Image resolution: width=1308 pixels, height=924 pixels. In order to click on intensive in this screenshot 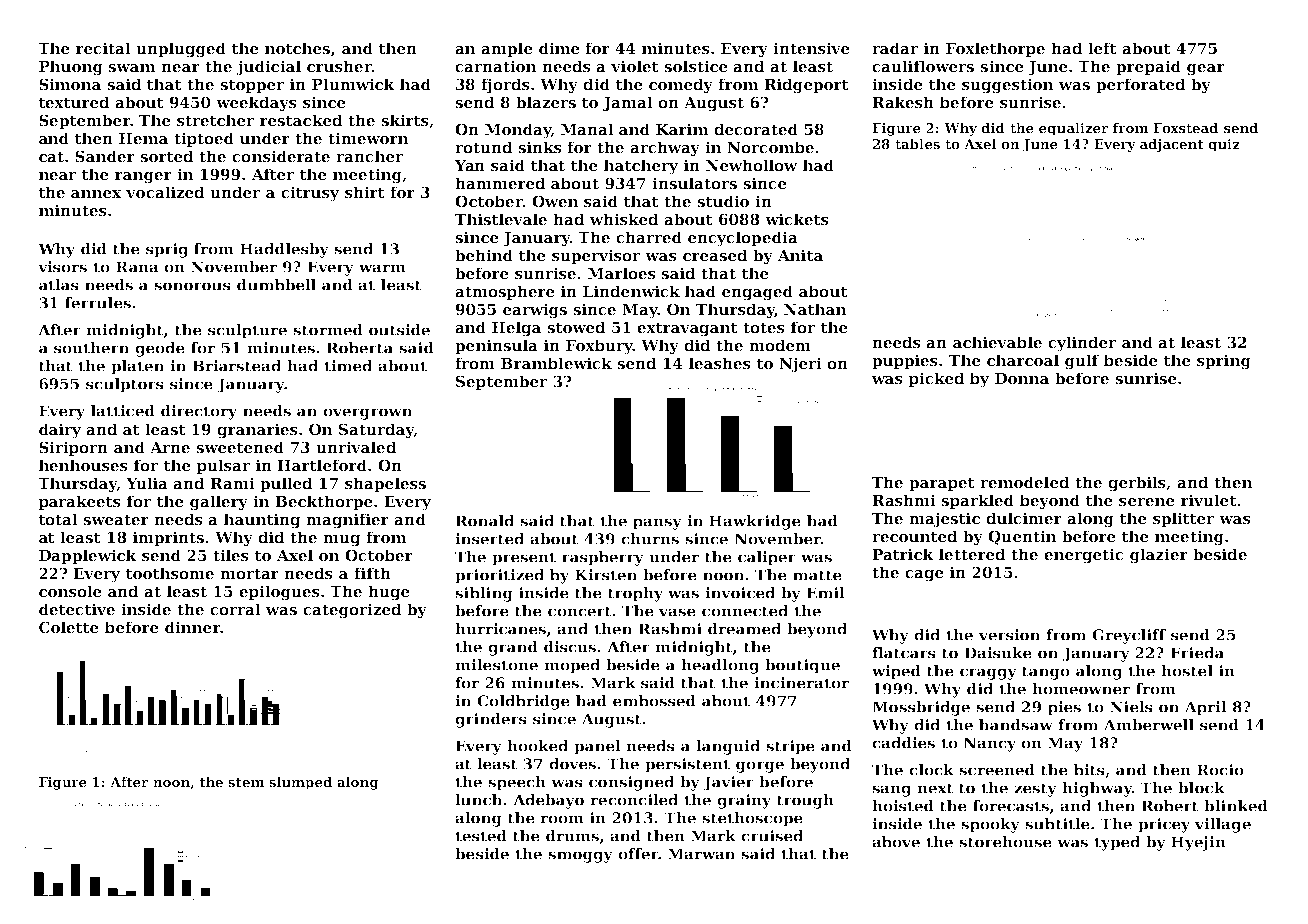, I will do `click(811, 48)`.
